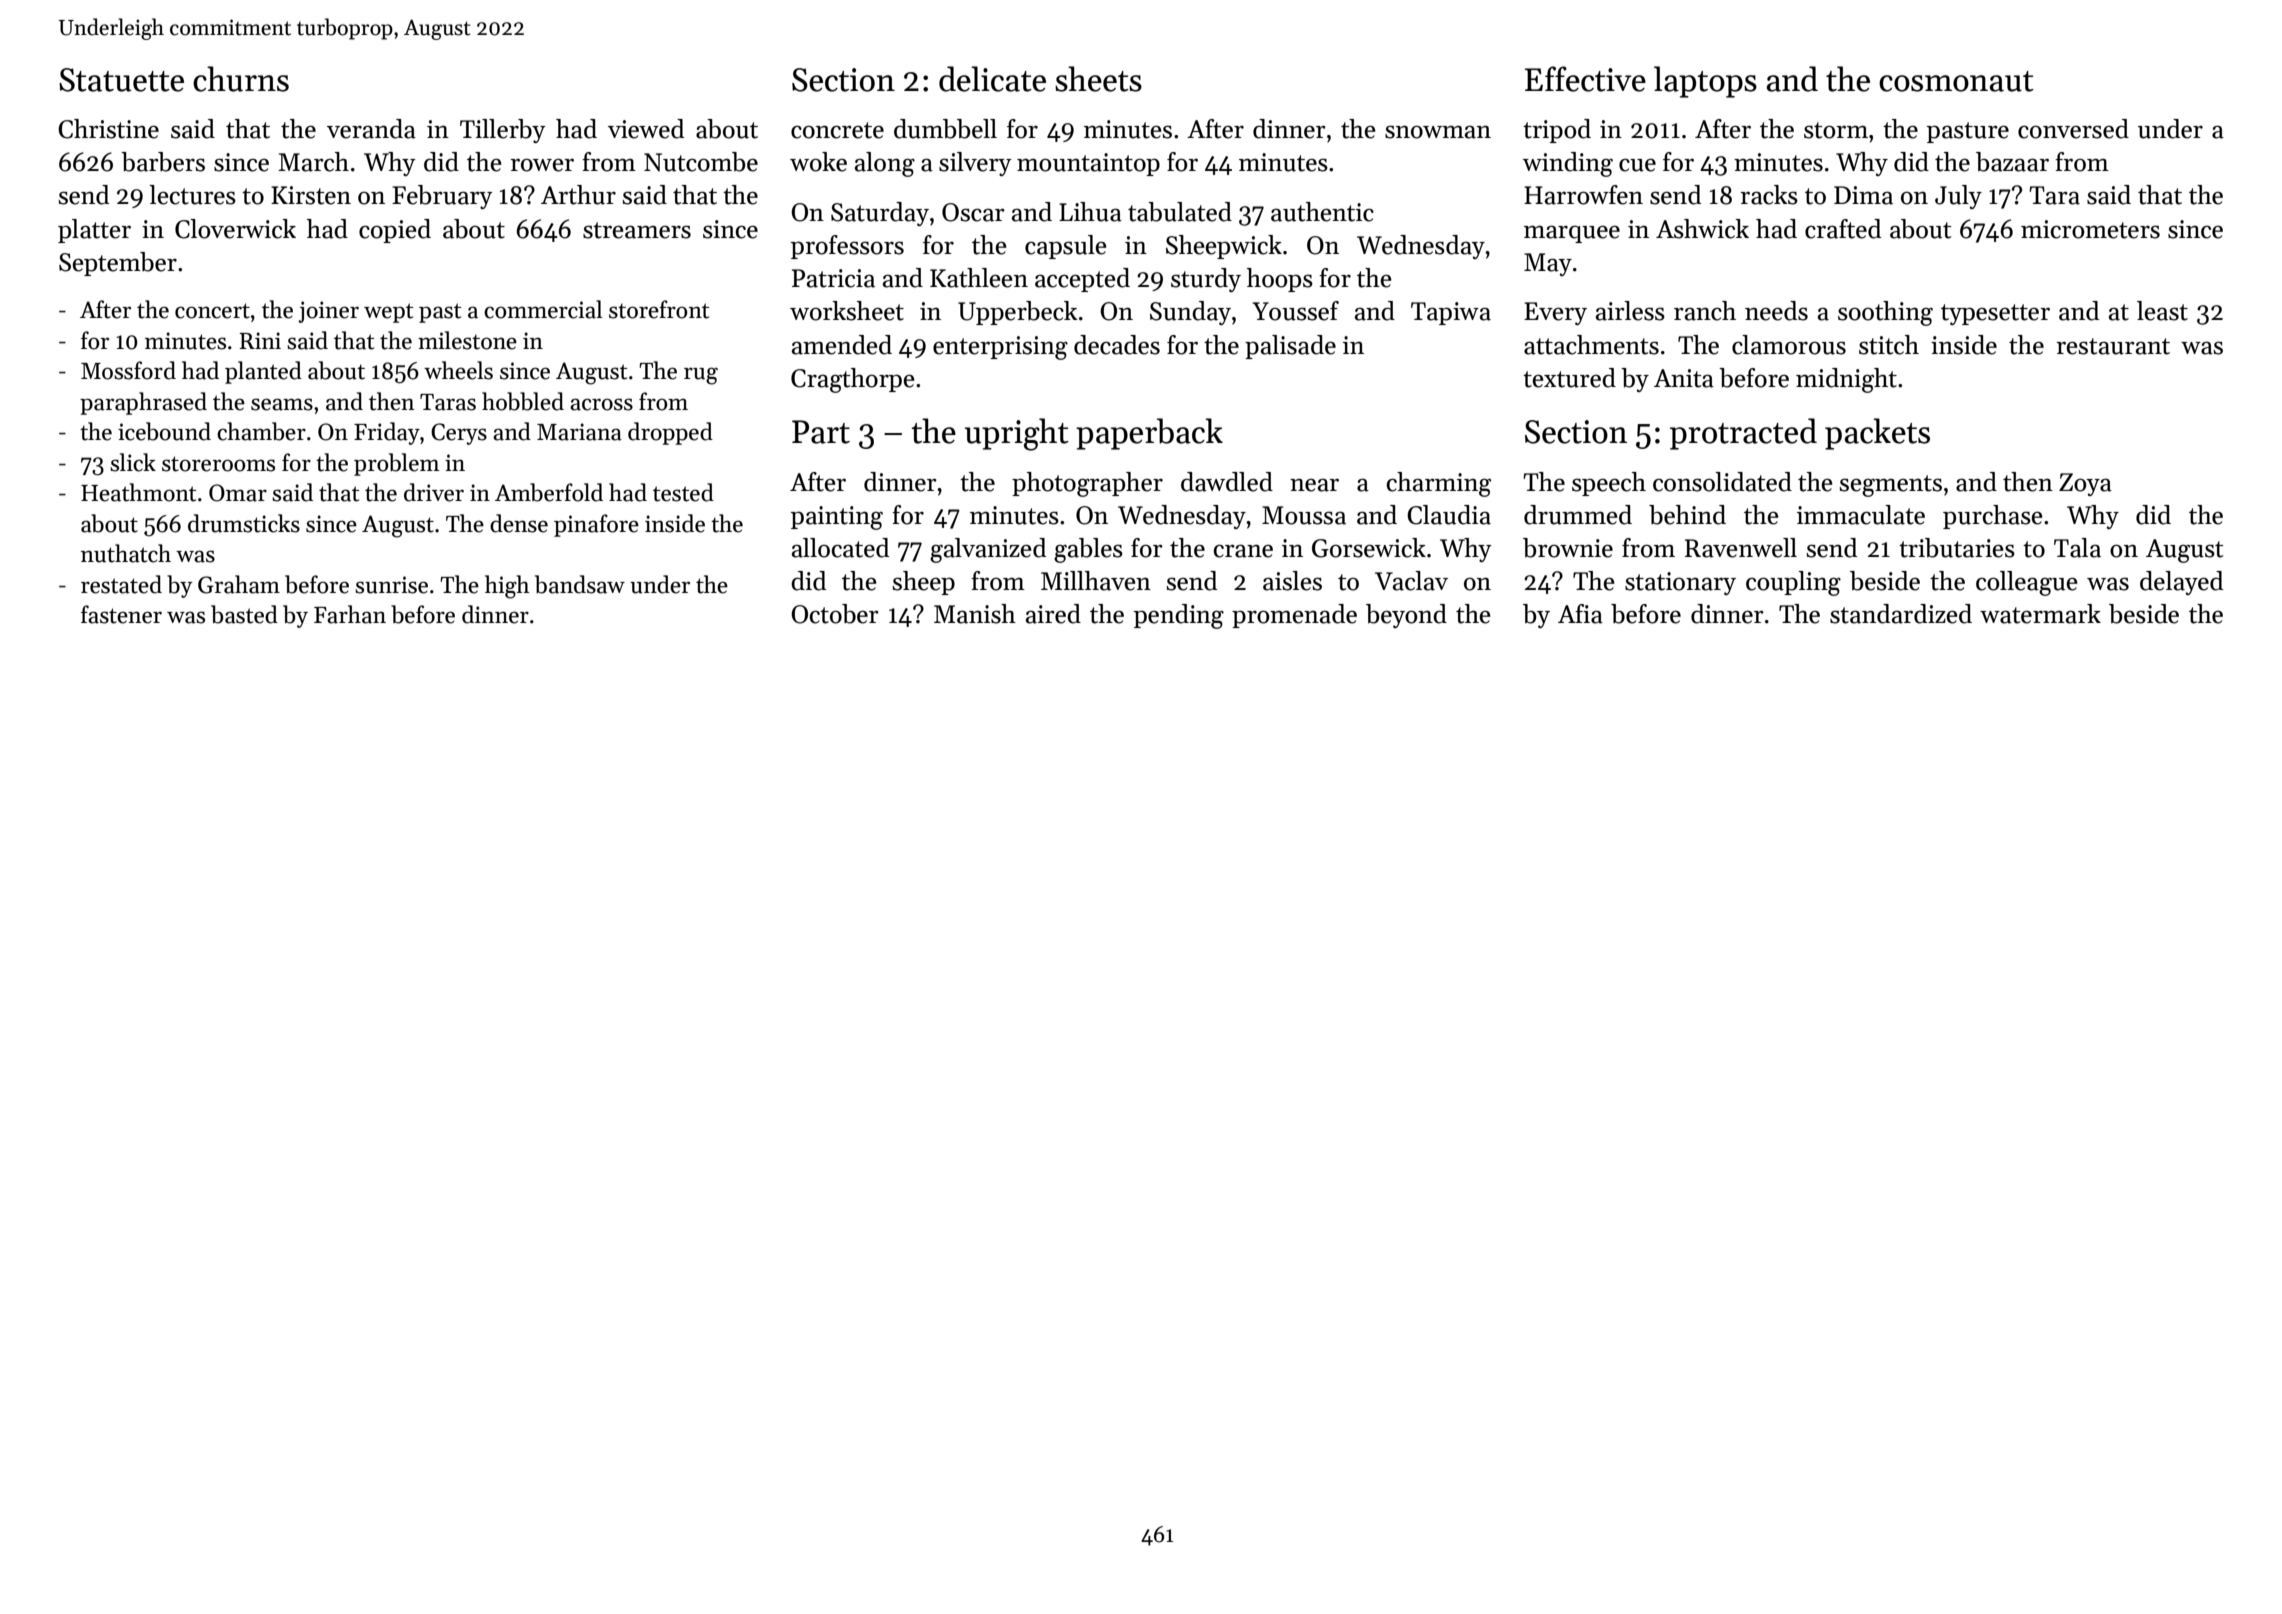  I want to click on brownie, so click(1568, 548).
